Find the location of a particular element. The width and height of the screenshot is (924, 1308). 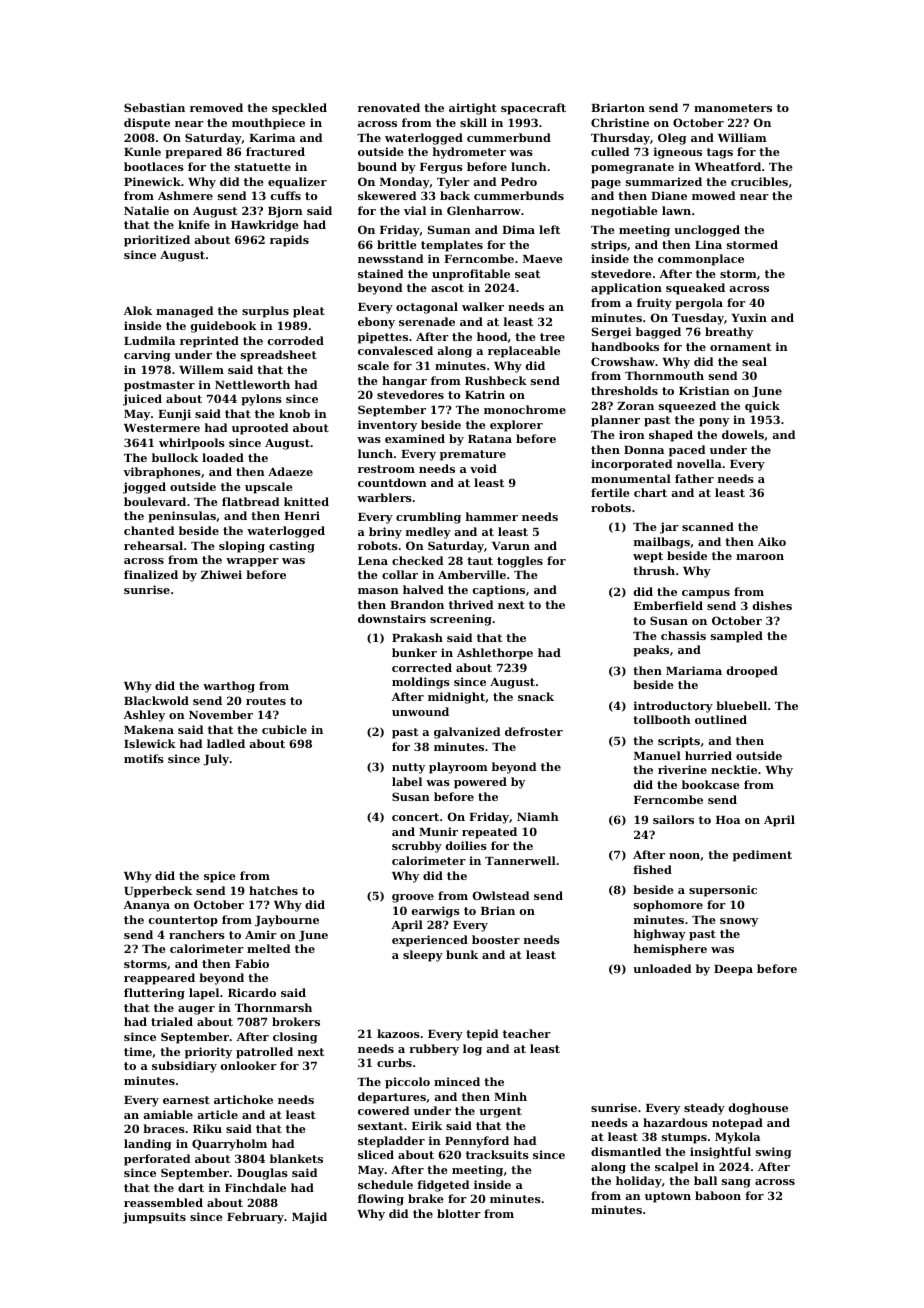

playroom is located at coordinates (458, 768).
